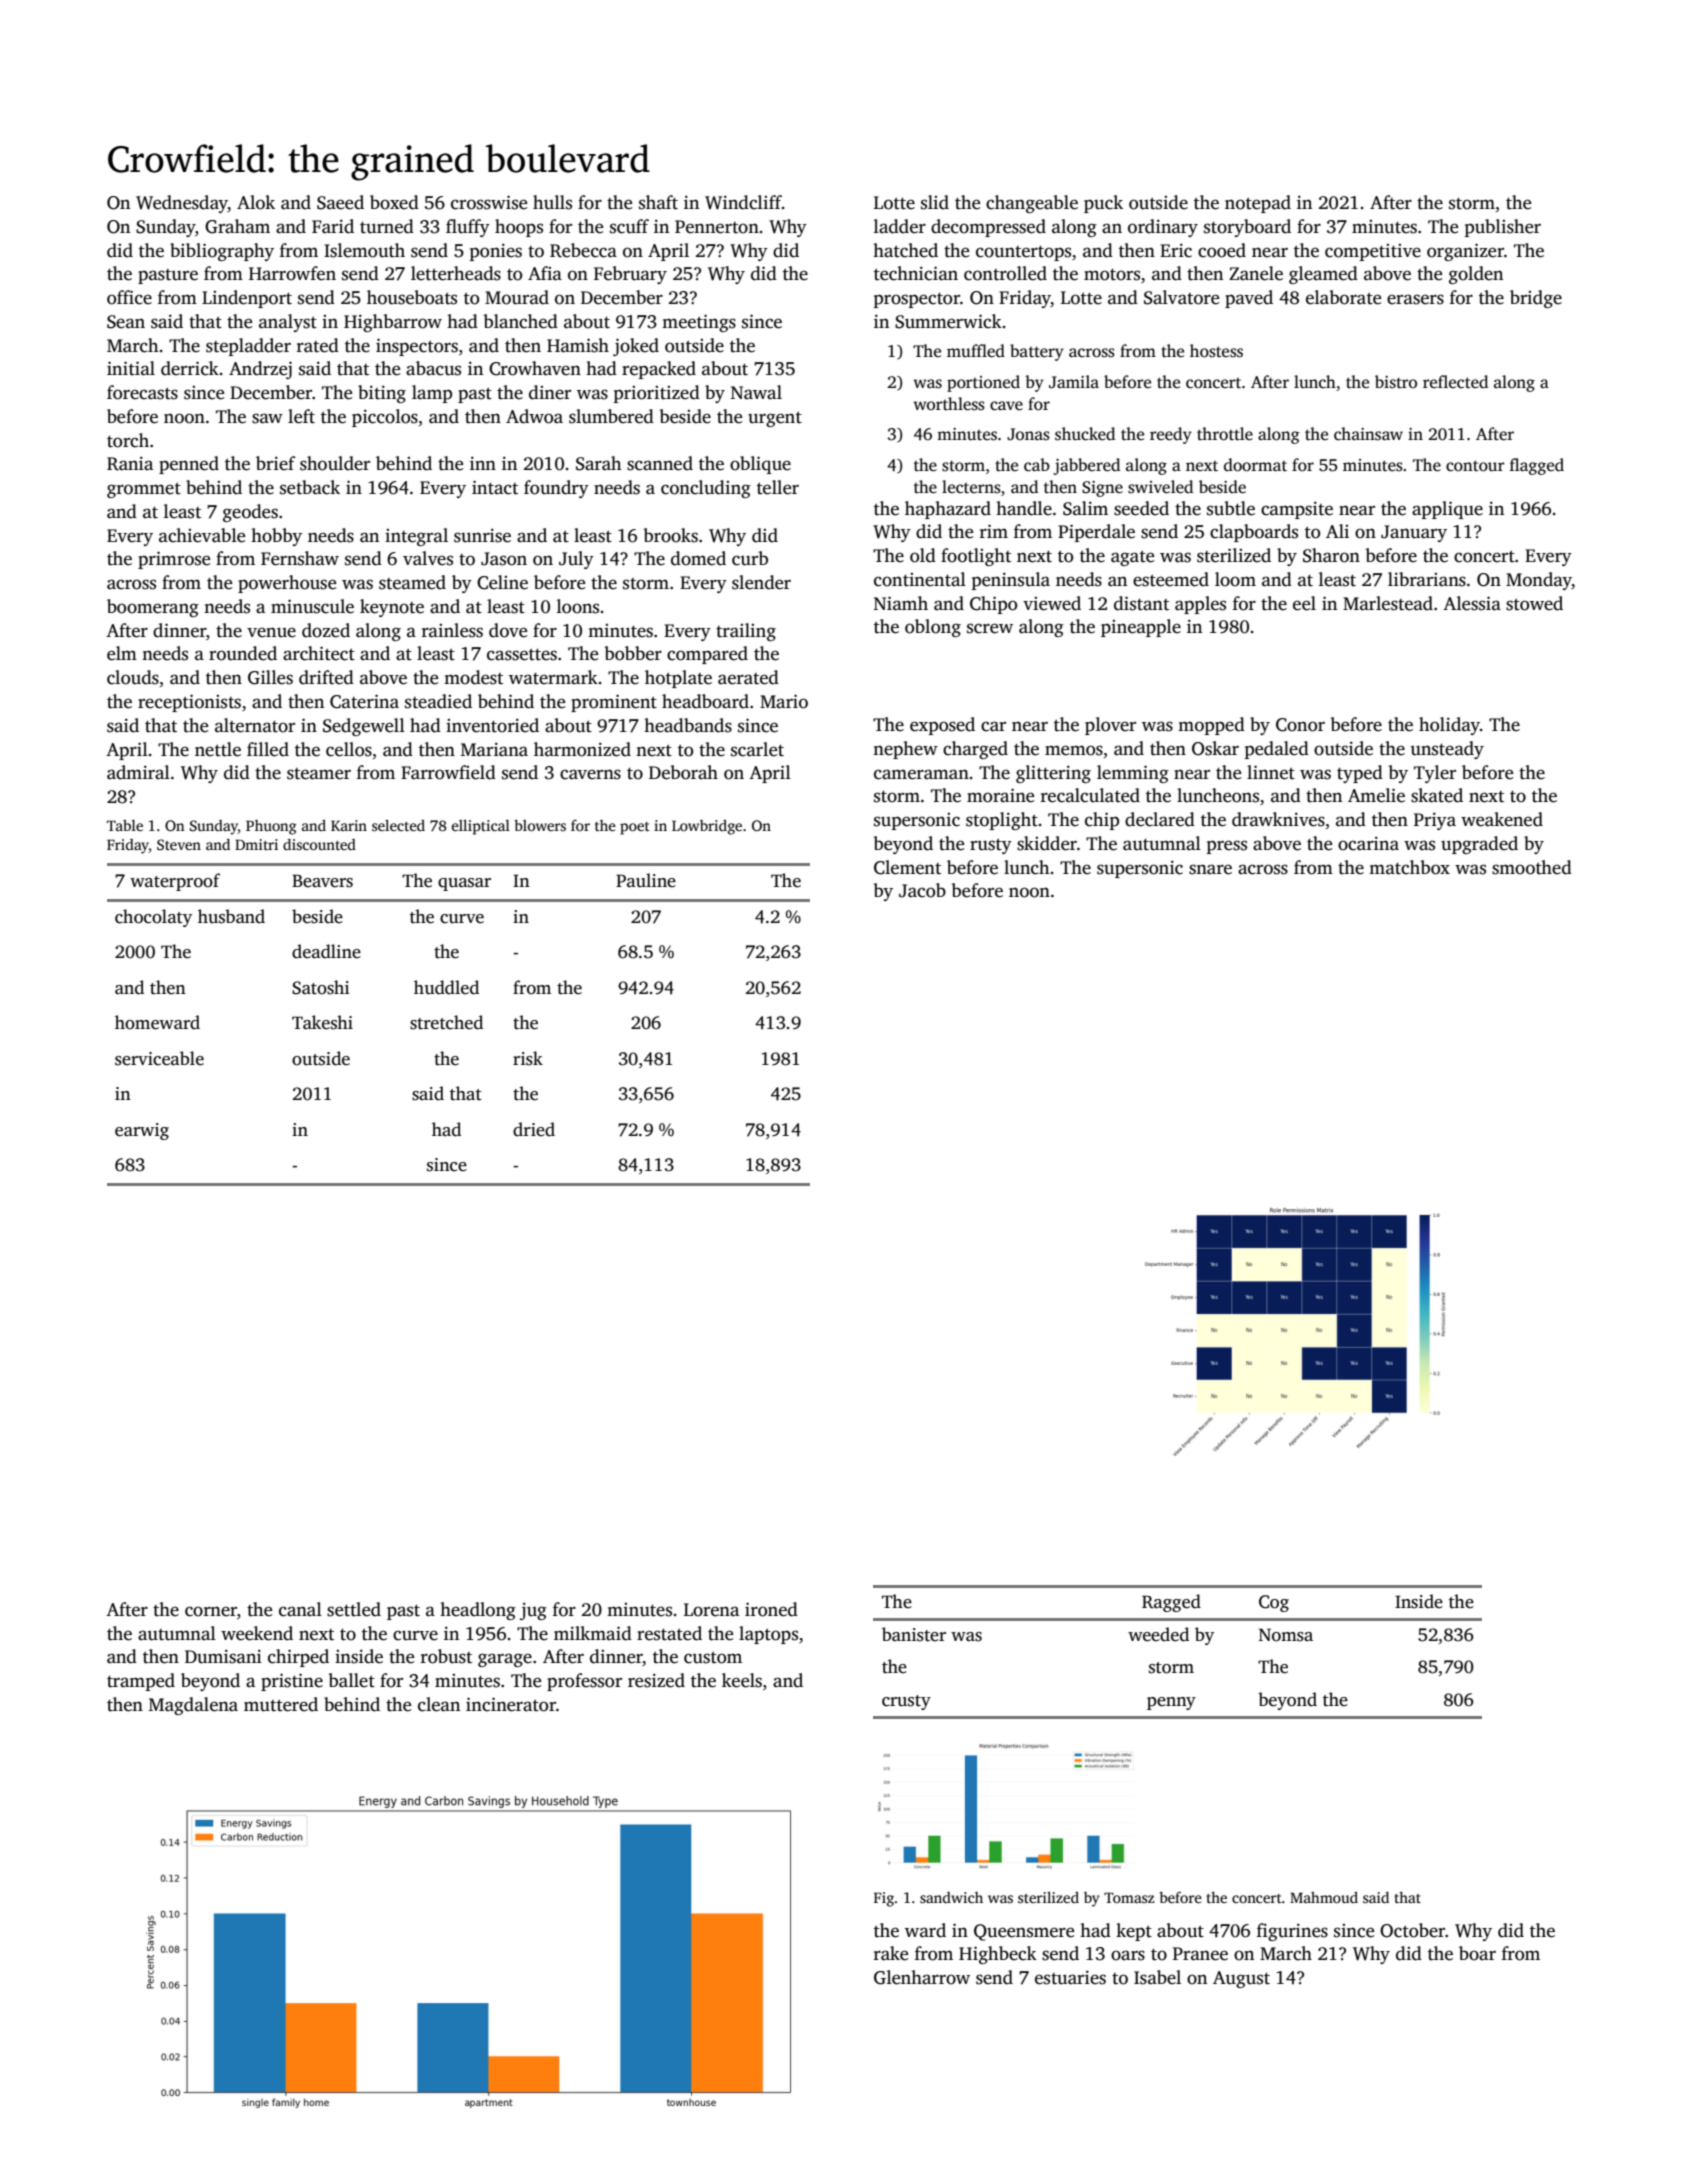 The height and width of the screenshot is (2178, 1683). Describe the element at coordinates (1274, 1603) in the screenshot. I see `Cog` at that location.
